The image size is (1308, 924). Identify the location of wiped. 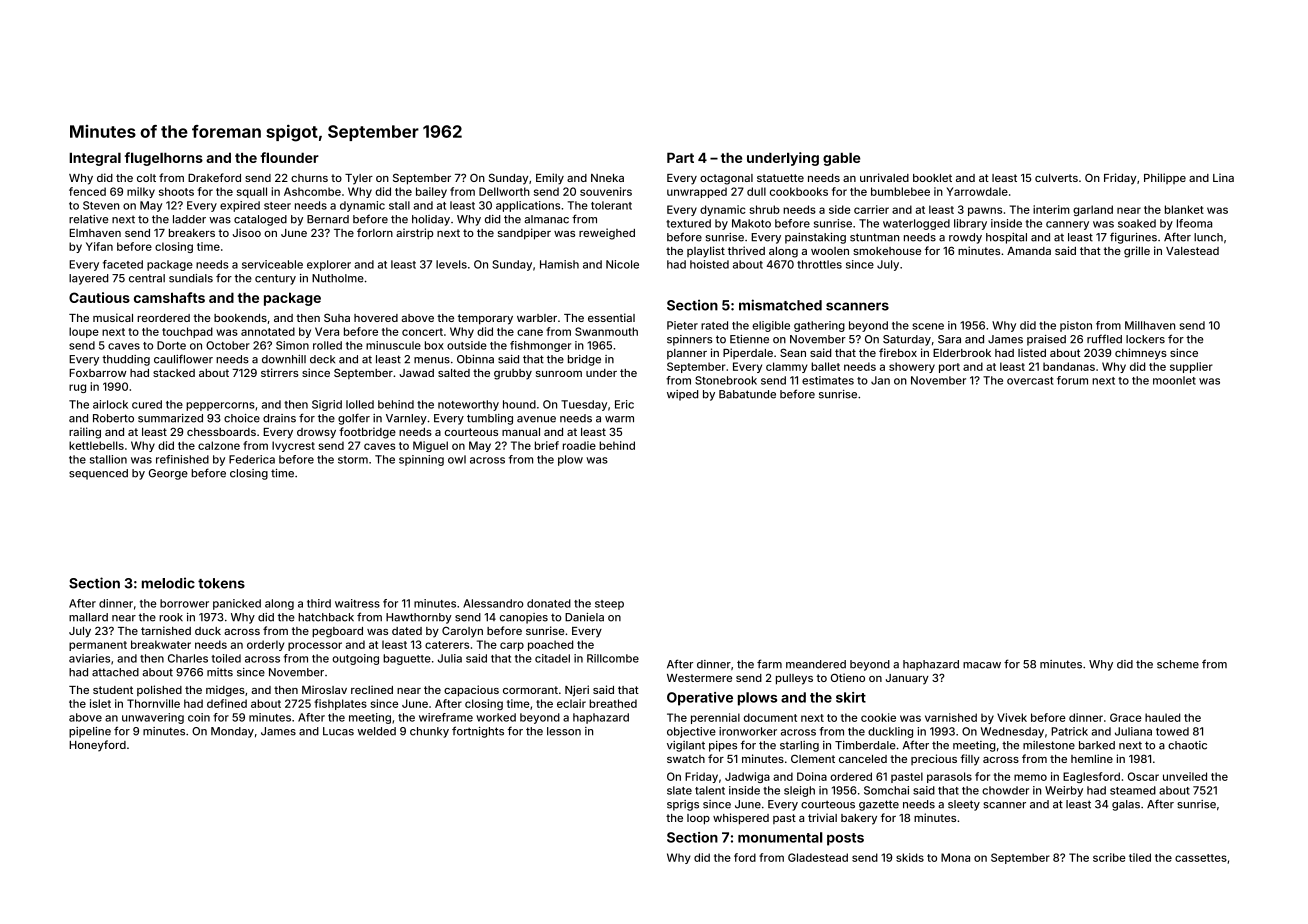
(682, 395).
